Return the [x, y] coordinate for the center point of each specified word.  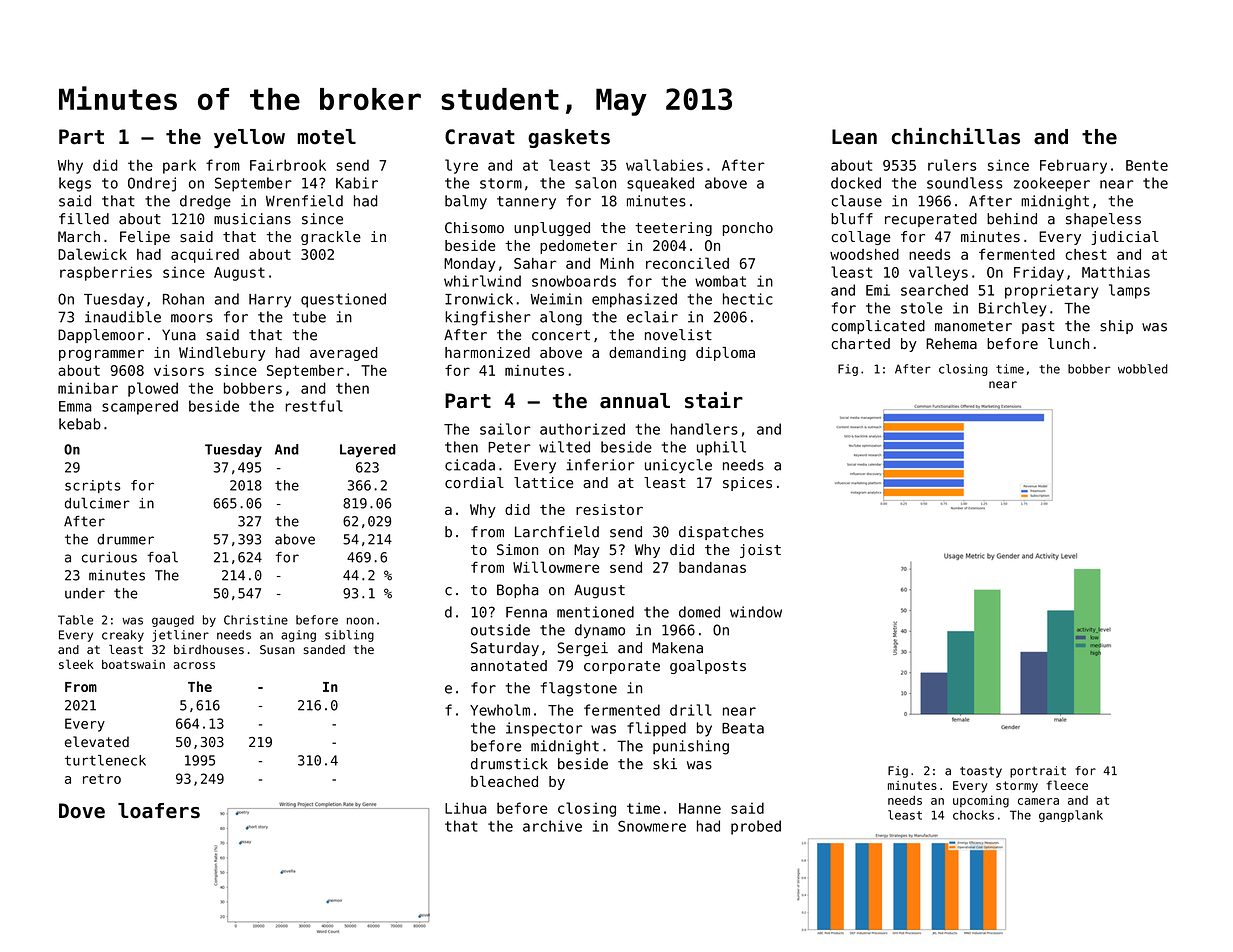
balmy [466, 202]
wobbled [1143, 369]
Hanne [700, 808]
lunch [1068, 344]
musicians [252, 219]
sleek [76, 664]
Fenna [526, 612]
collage [860, 238]
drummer [125, 539]
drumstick [509, 764]
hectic [748, 299]
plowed [153, 389]
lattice [543, 482]
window [756, 612]
